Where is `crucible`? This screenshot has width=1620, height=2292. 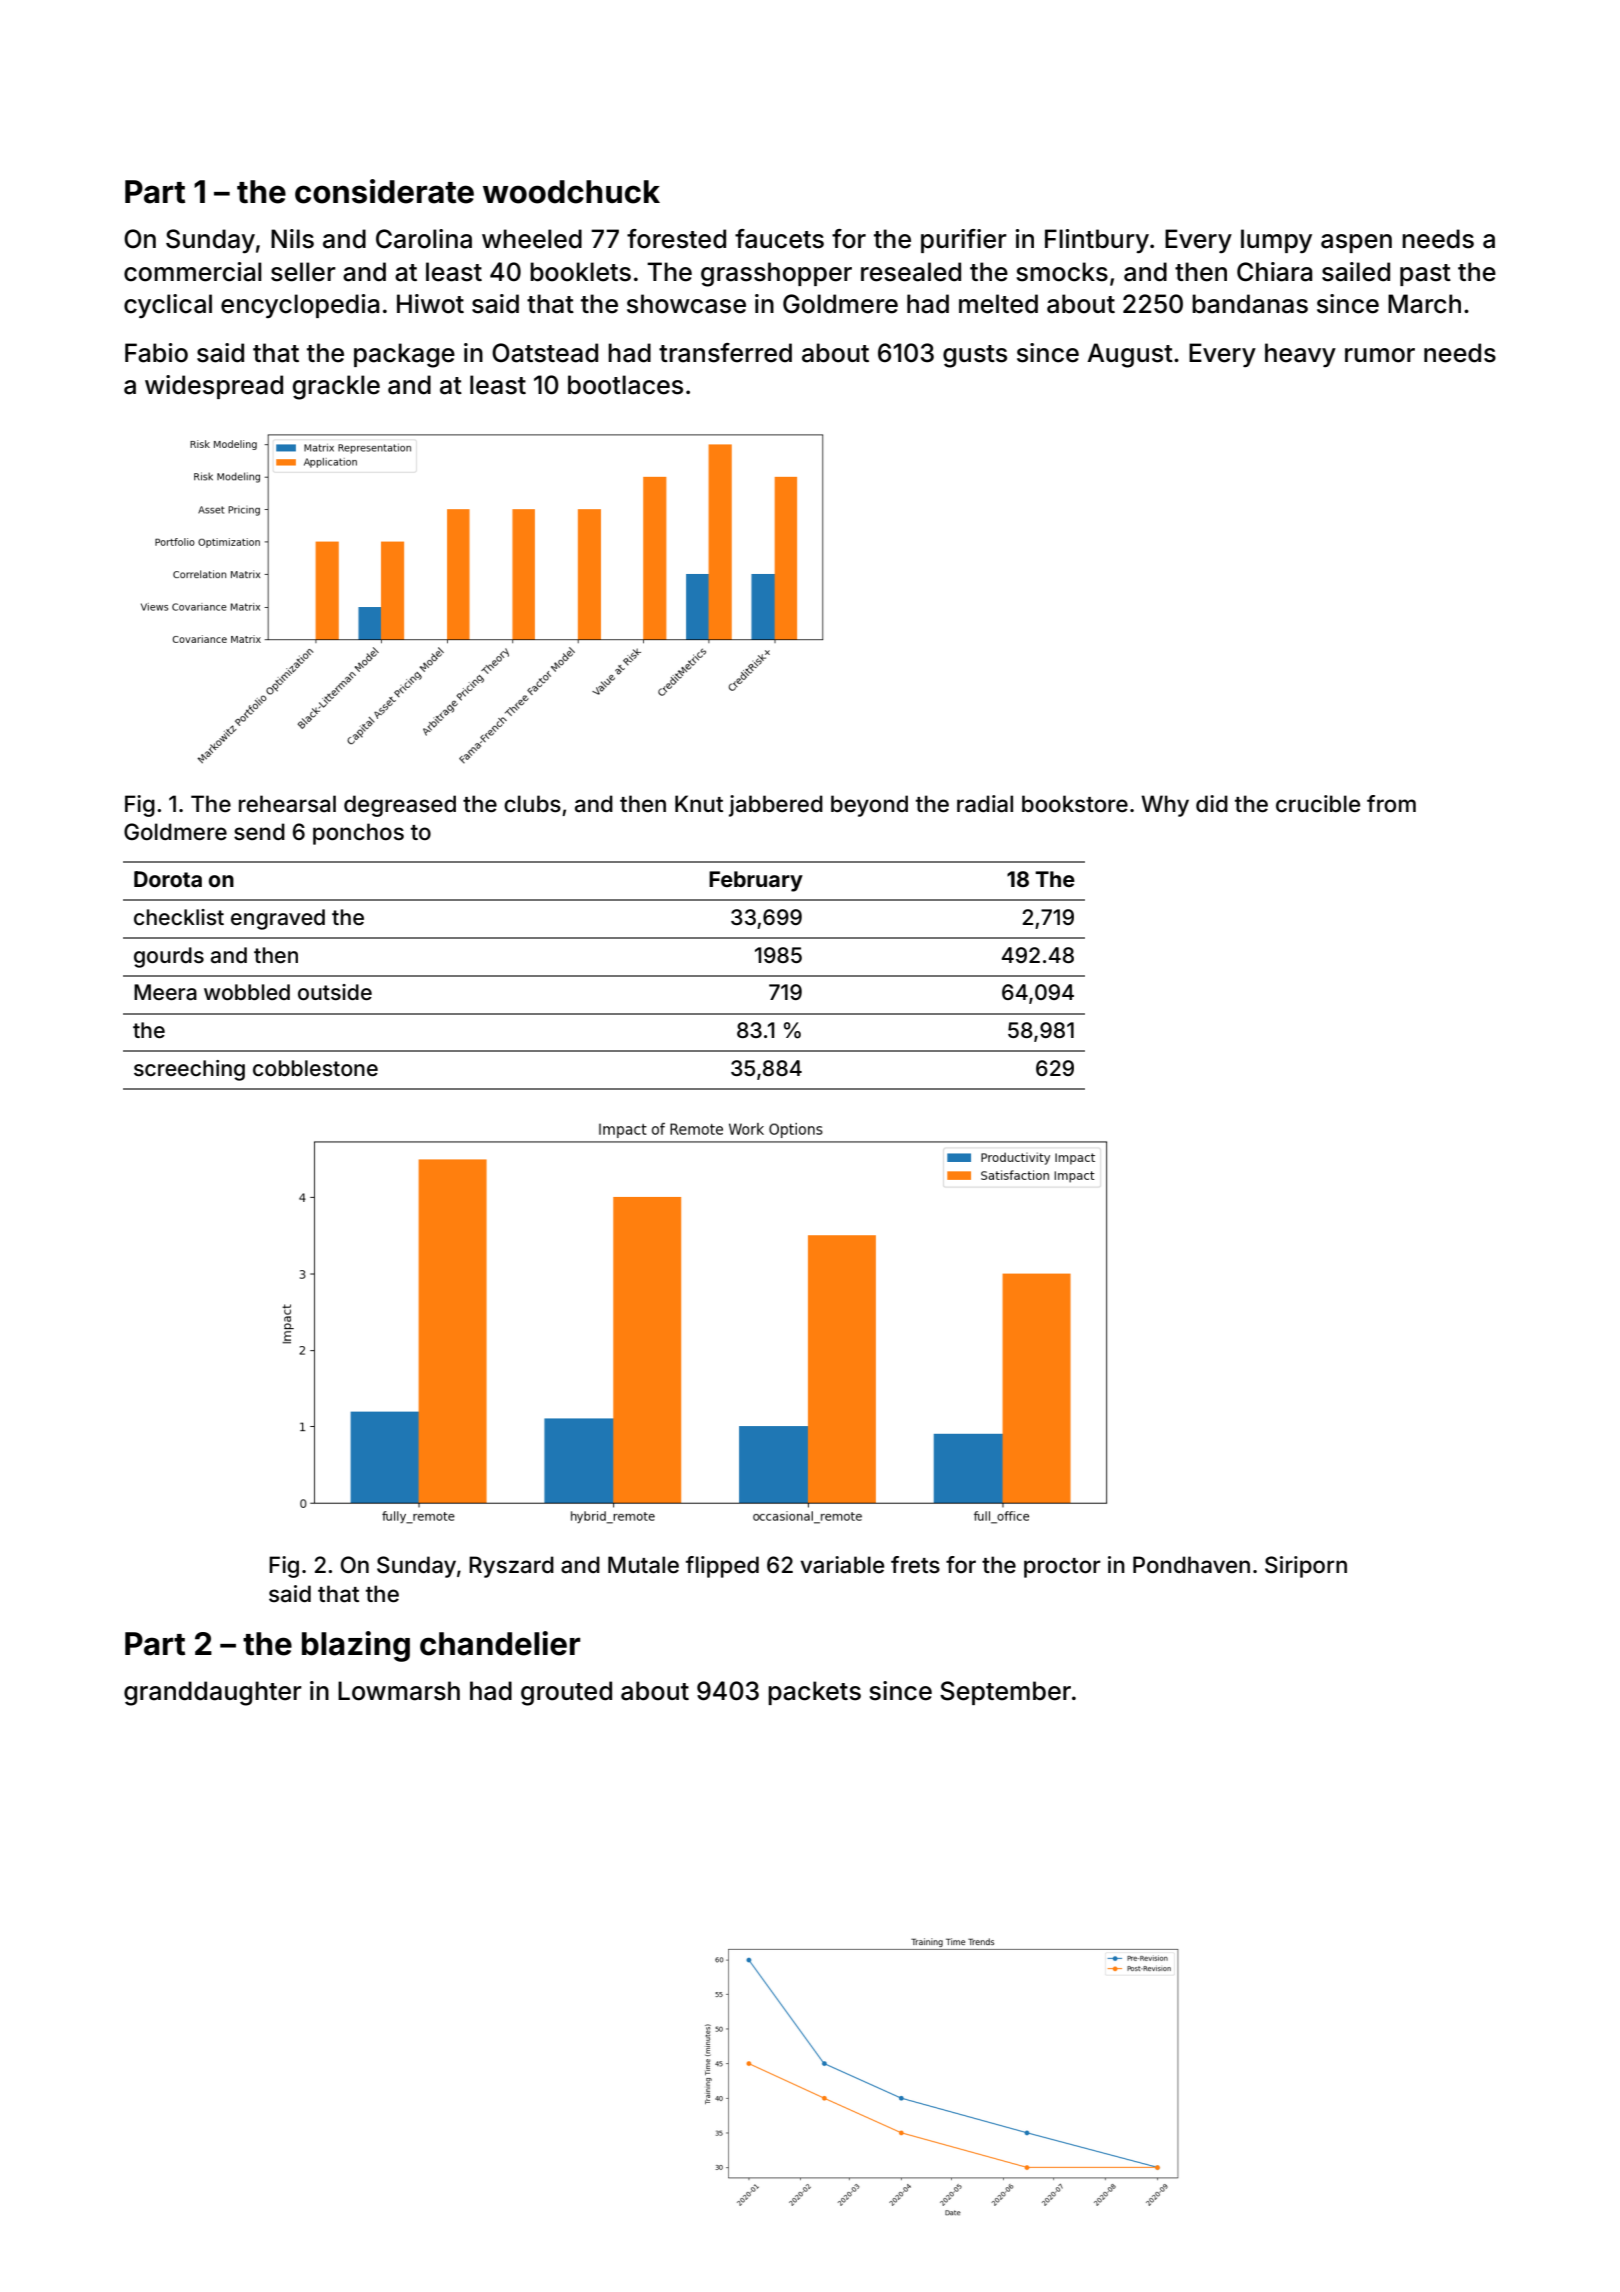 crucible is located at coordinates (1318, 804).
